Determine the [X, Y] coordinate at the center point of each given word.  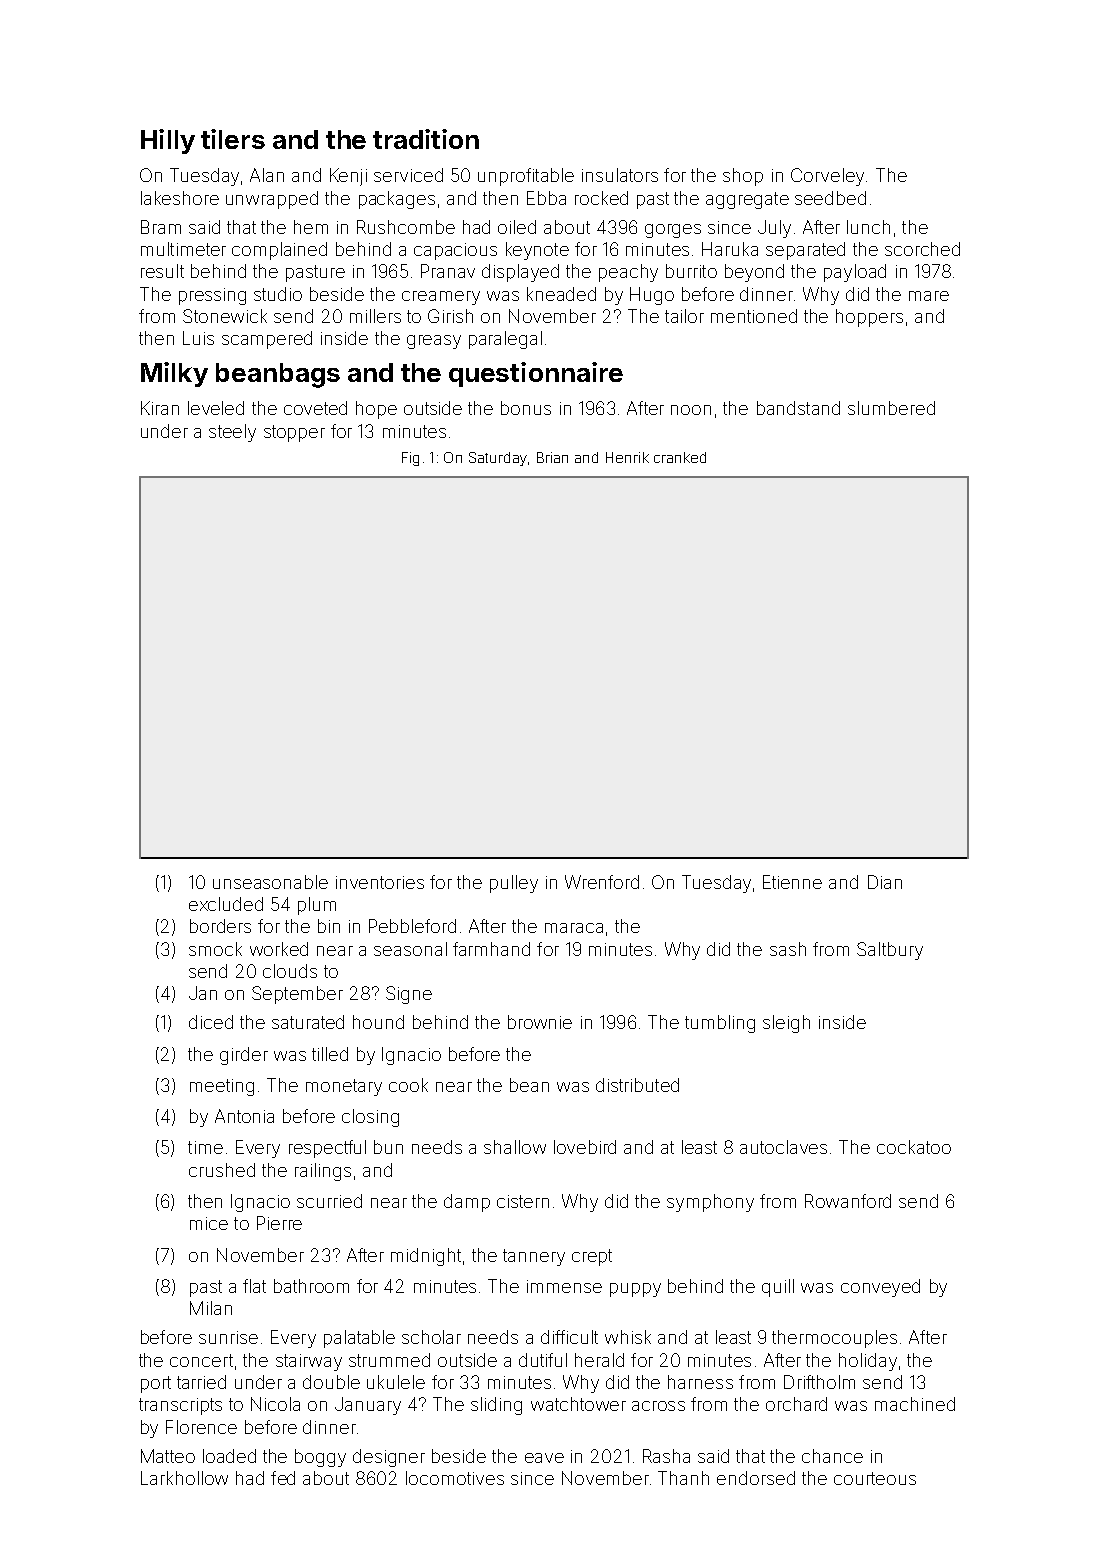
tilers [233, 139]
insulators [620, 175]
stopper [294, 433]
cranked [680, 457]
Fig [410, 459]
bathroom [311, 1286]
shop [743, 177]
